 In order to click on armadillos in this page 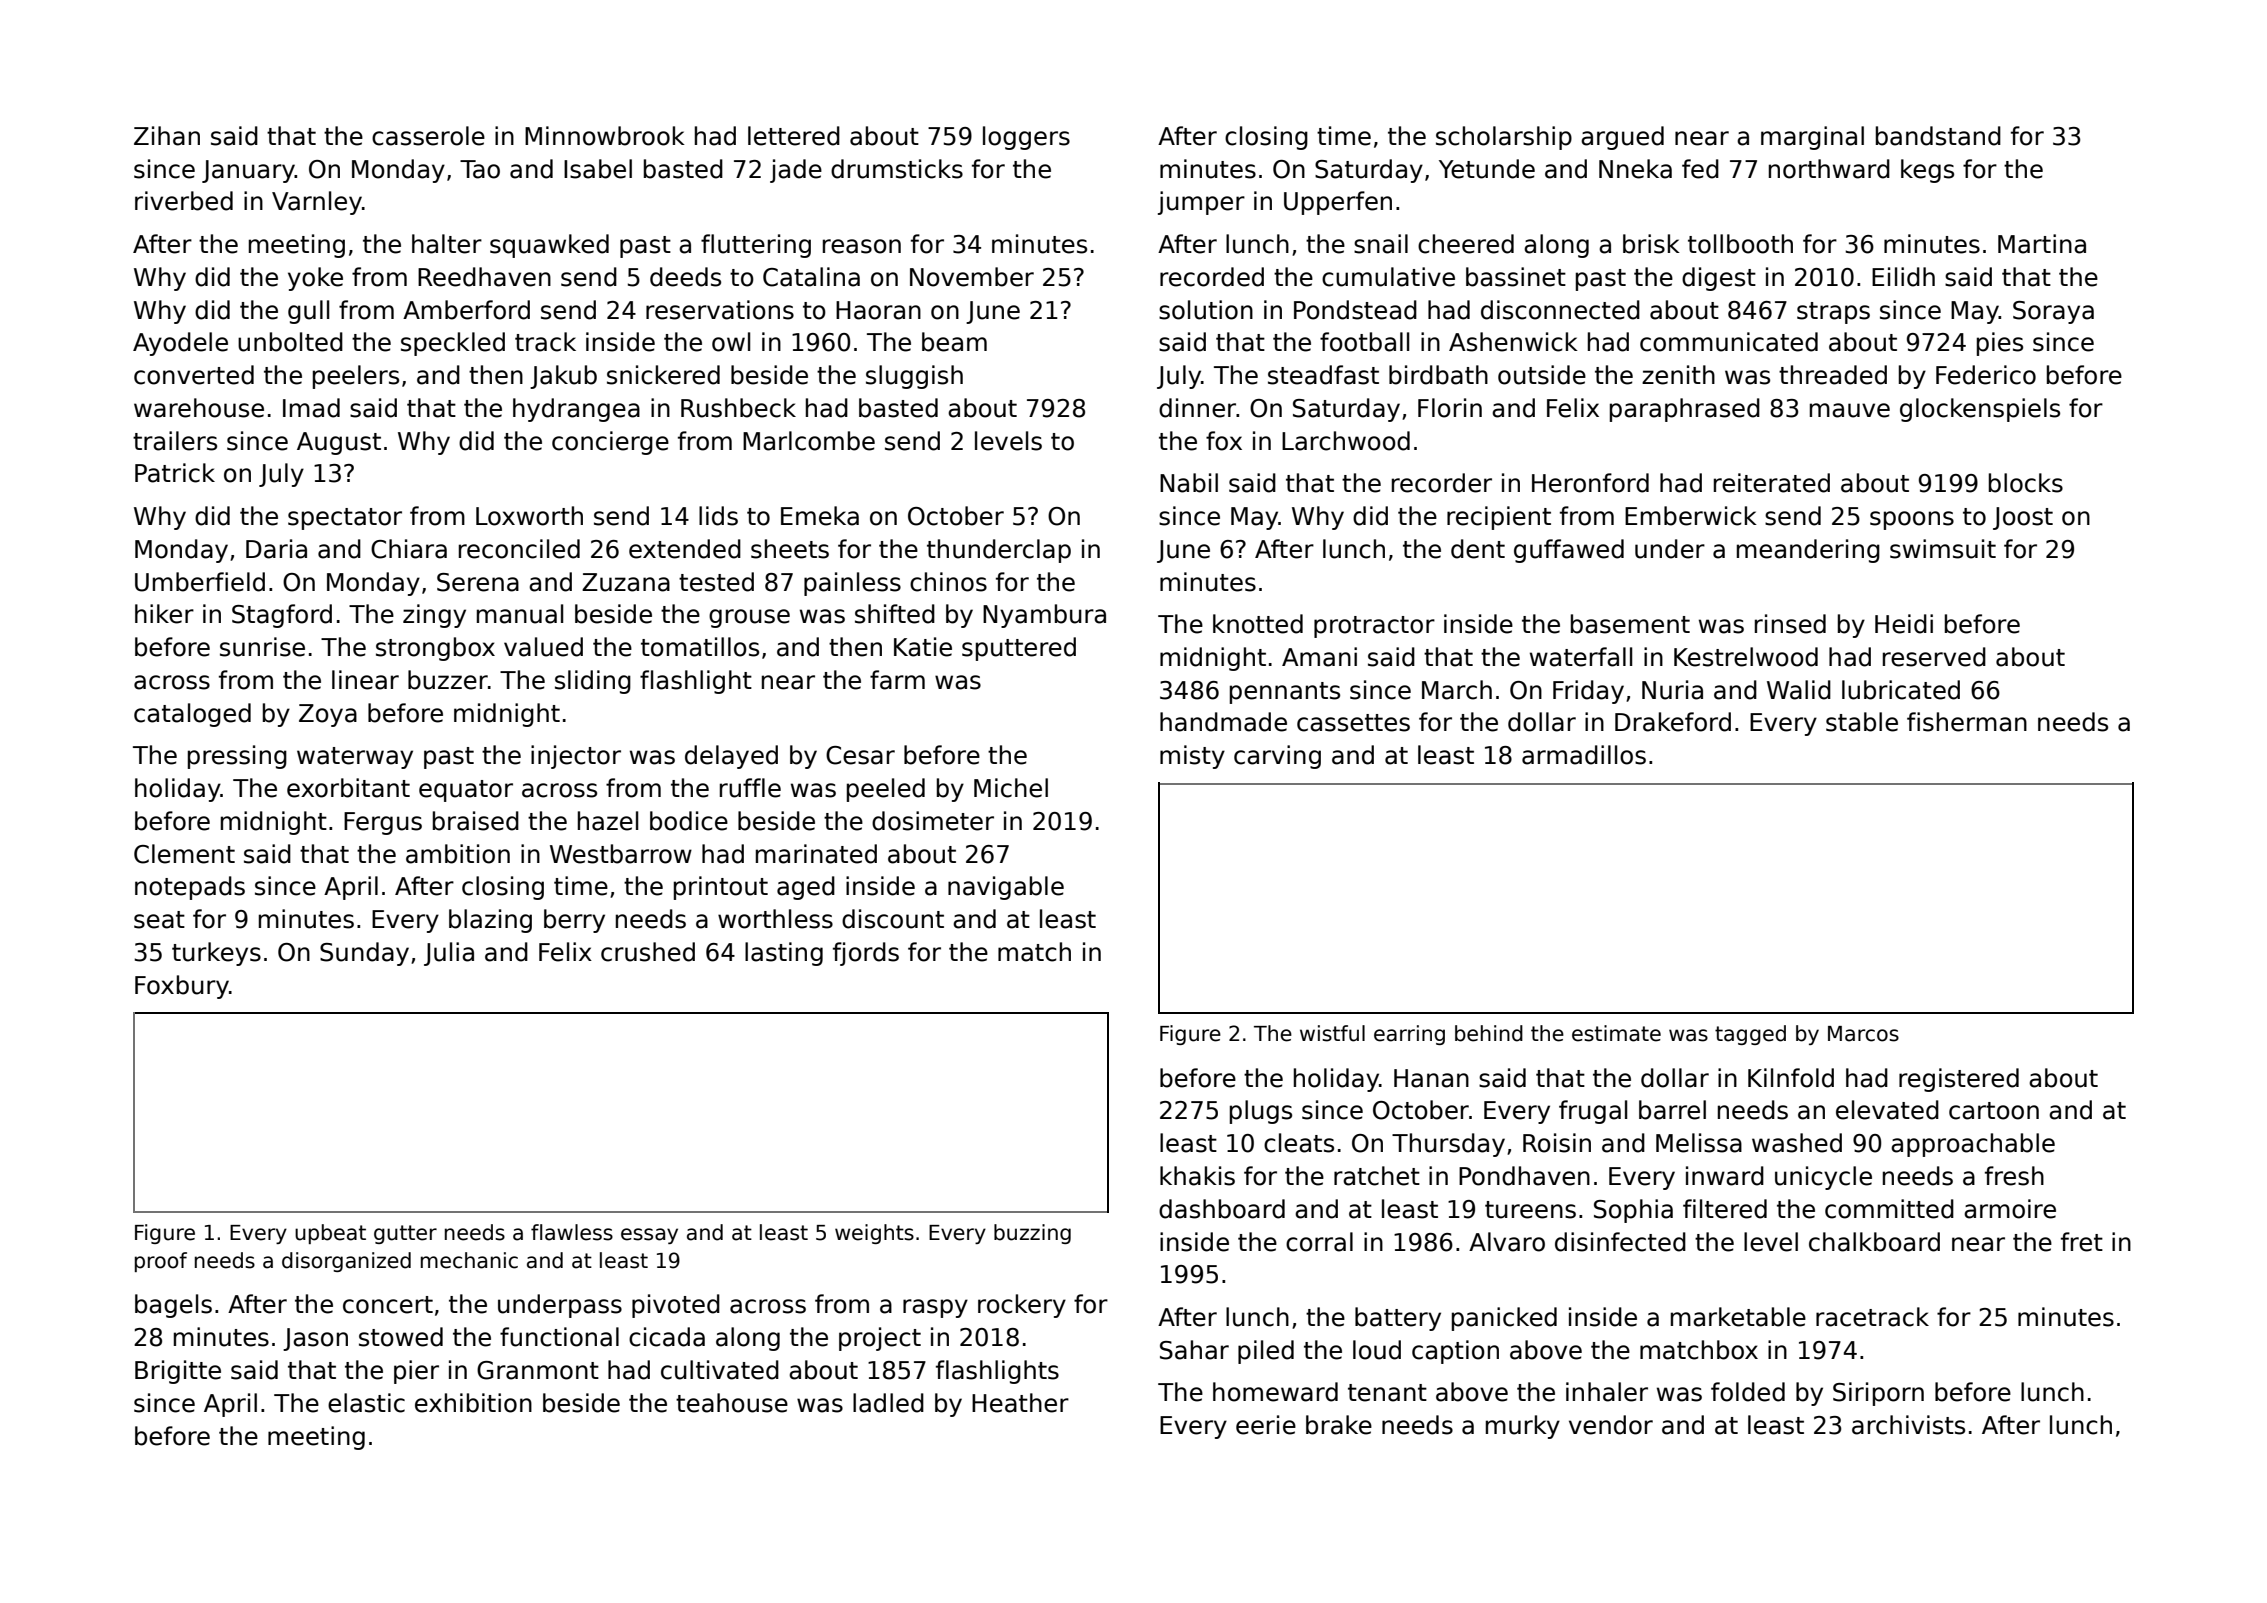, I will do `click(1584, 755)`.
